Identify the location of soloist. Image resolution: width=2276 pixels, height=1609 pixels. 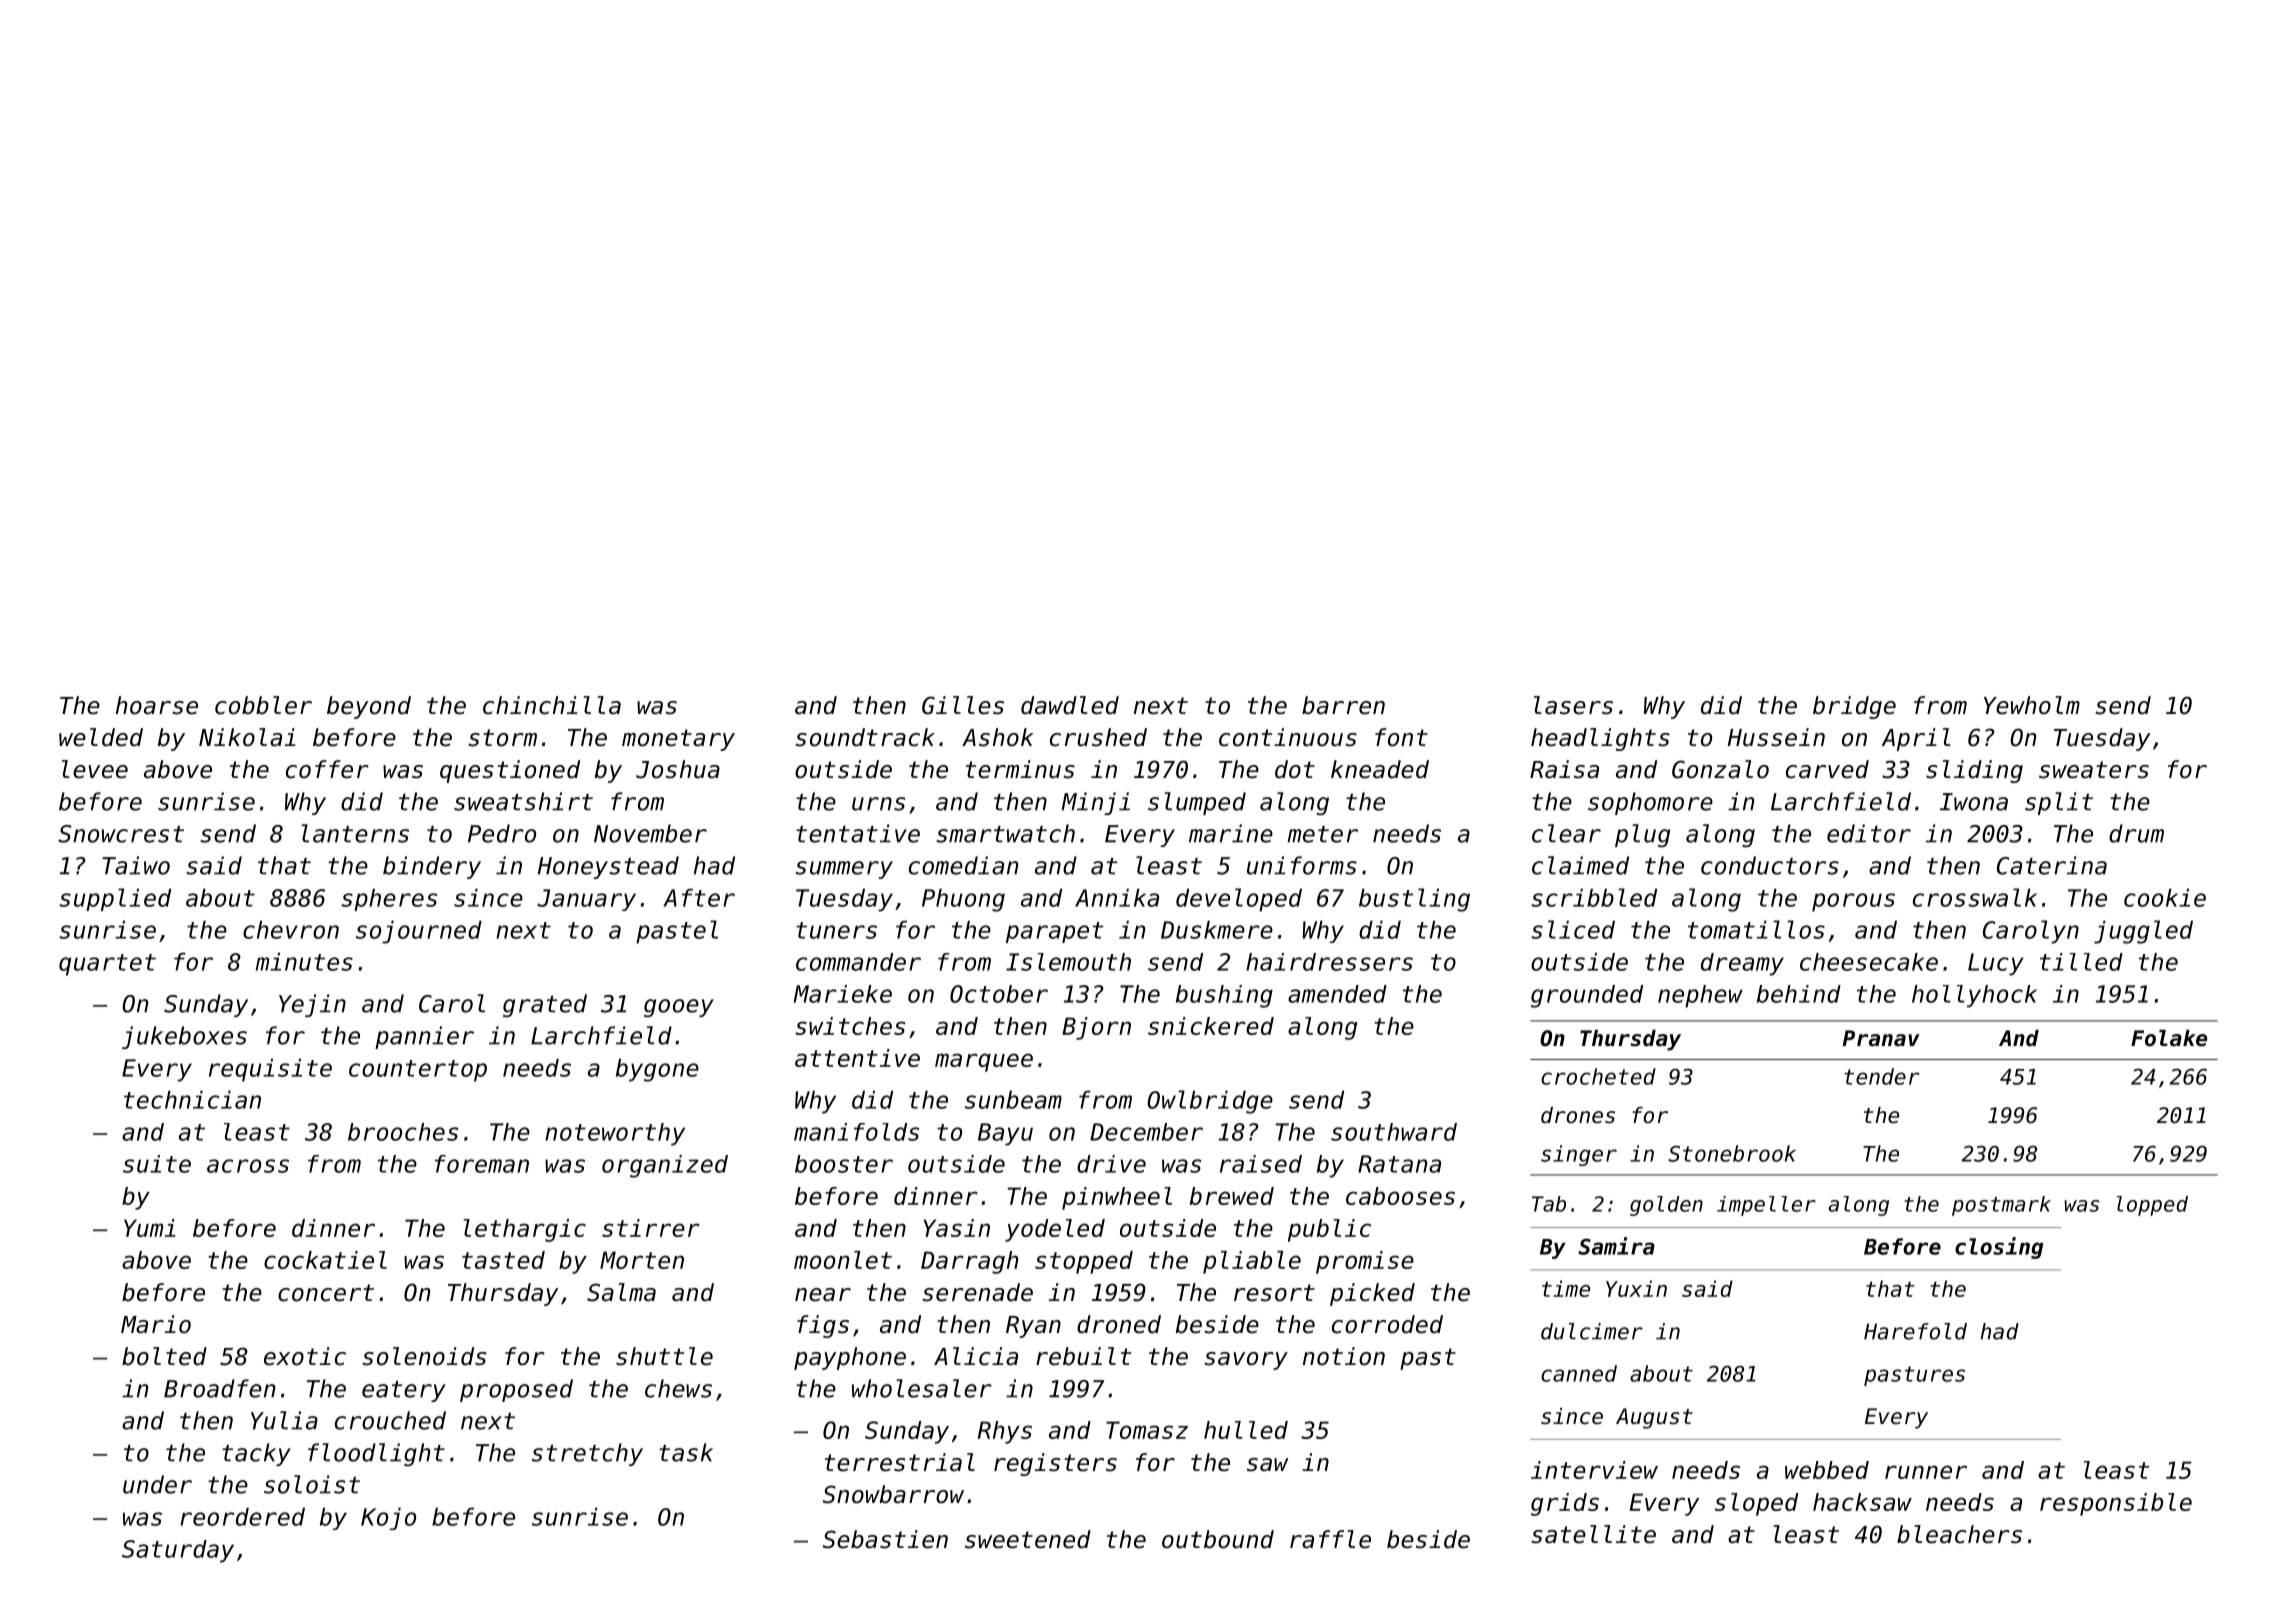
(312, 1484).
